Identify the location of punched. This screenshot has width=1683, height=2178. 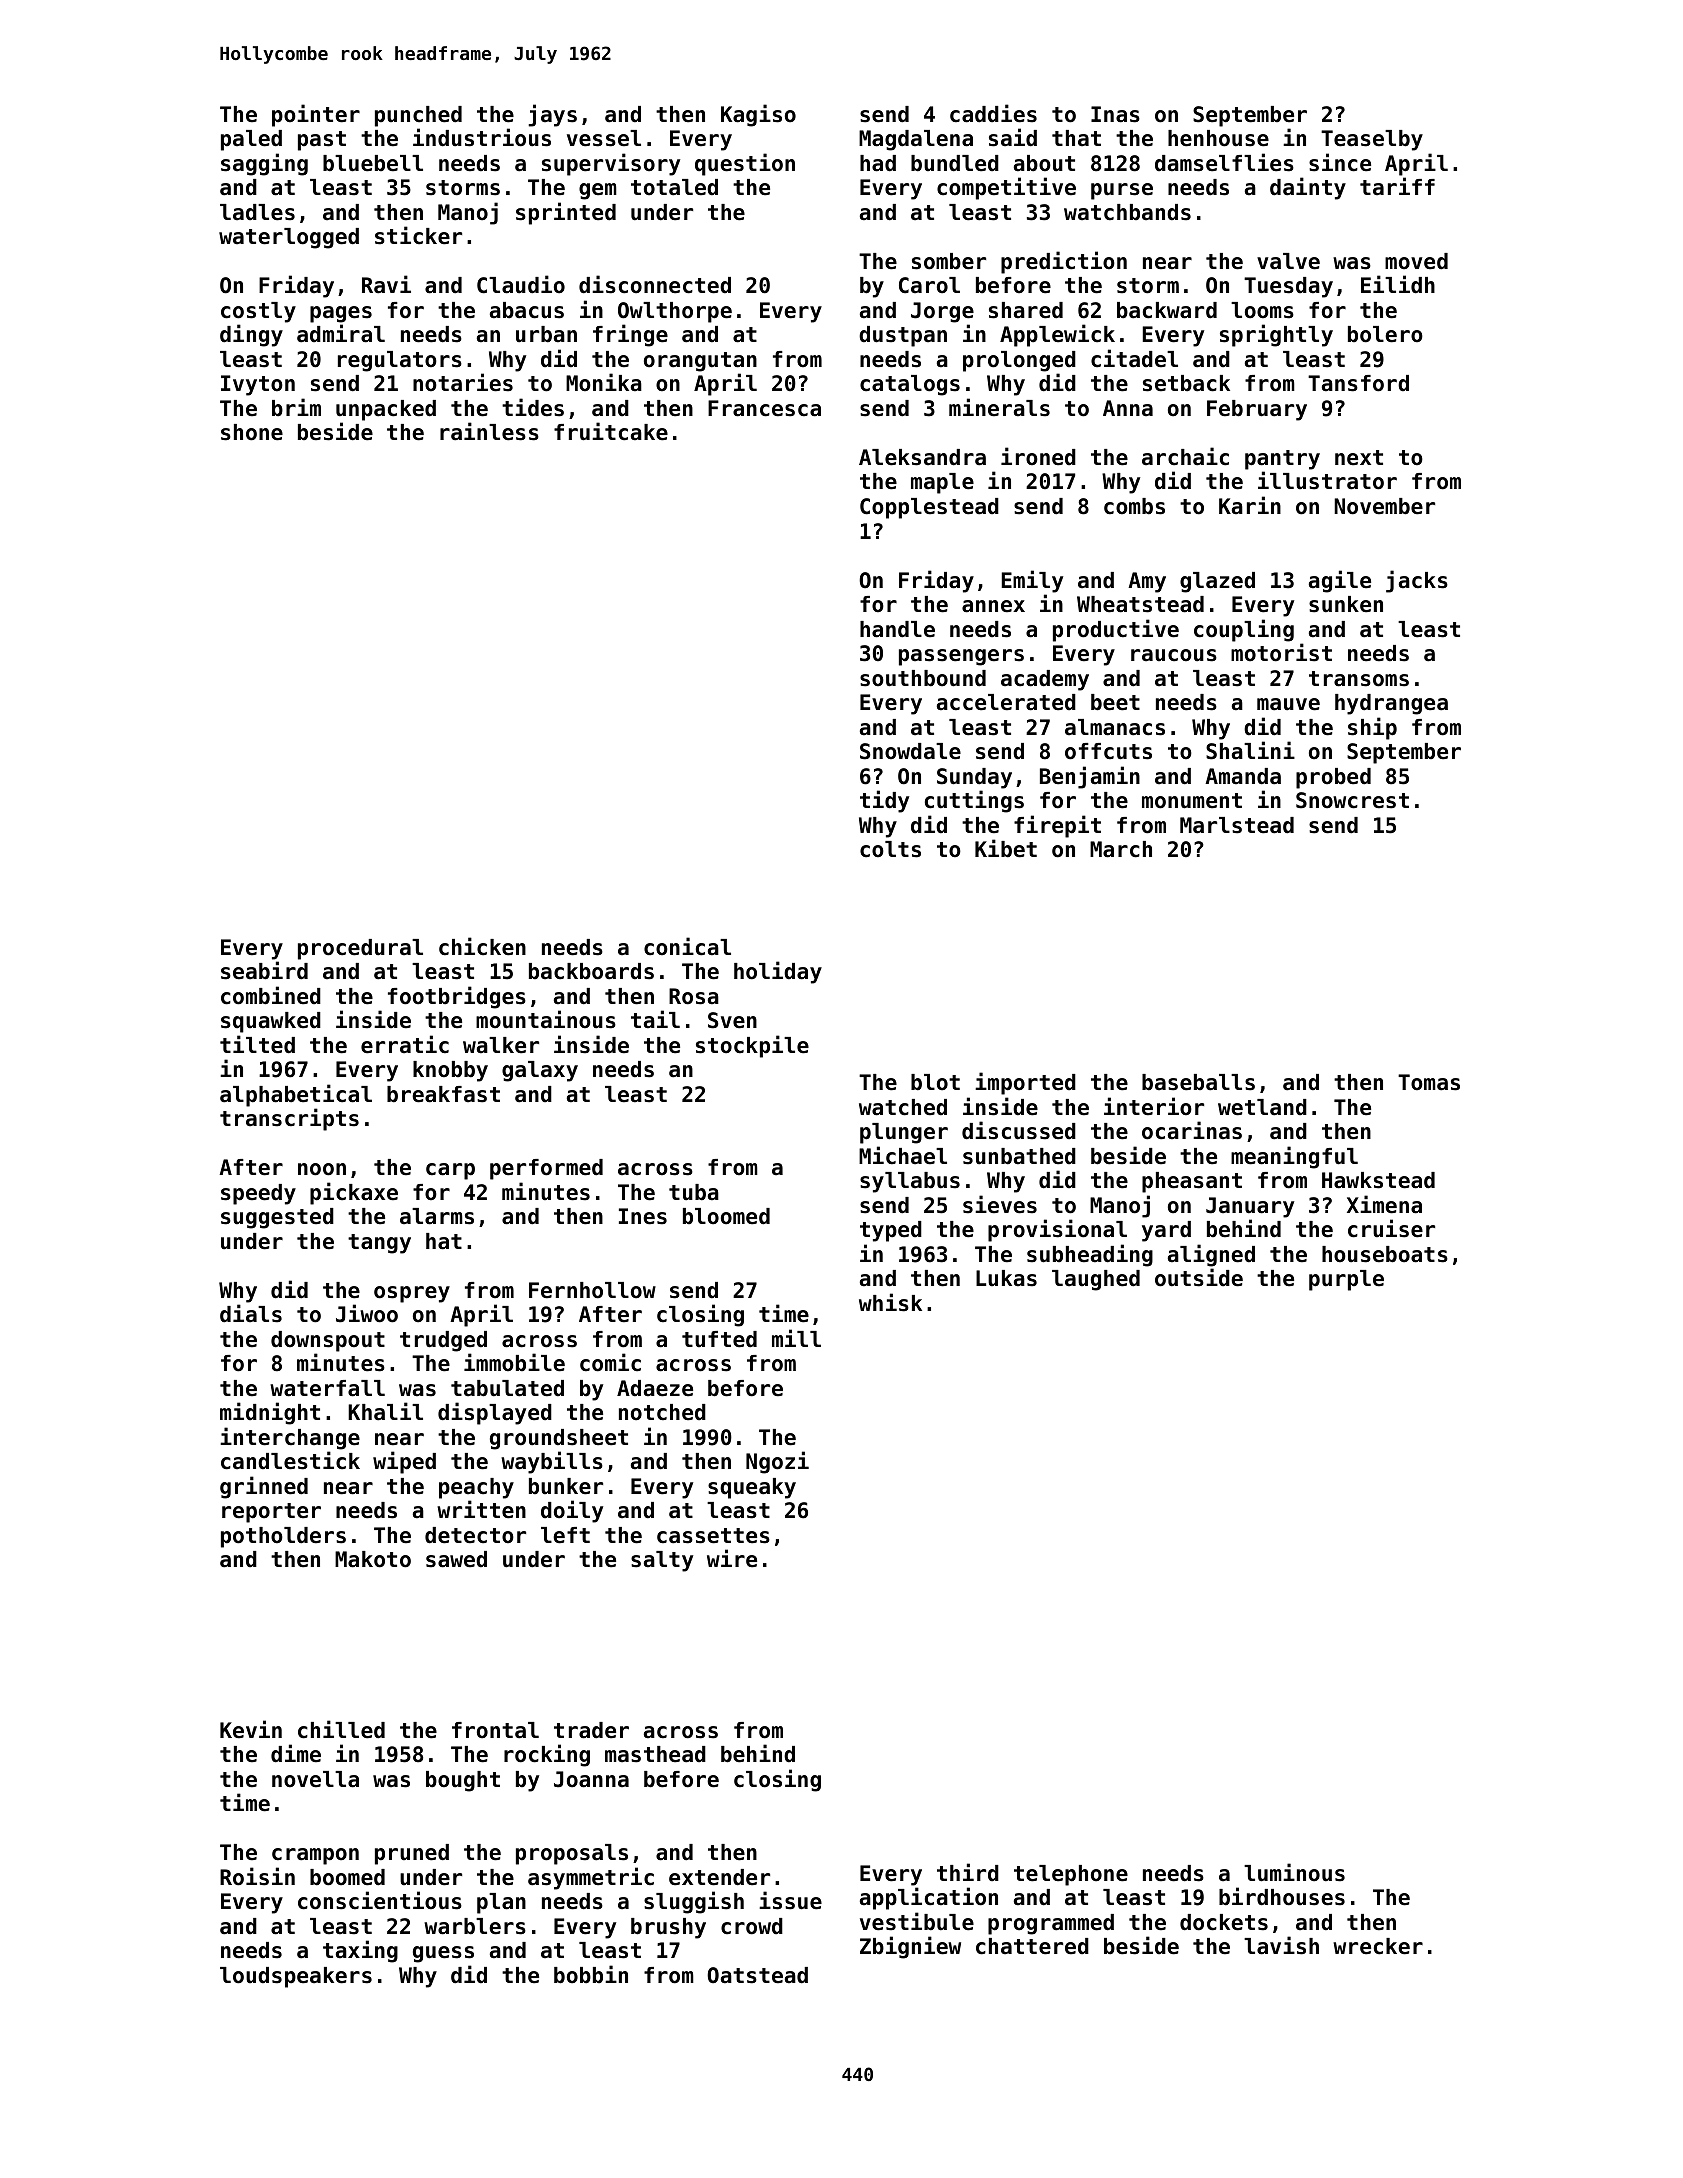
(418, 116).
